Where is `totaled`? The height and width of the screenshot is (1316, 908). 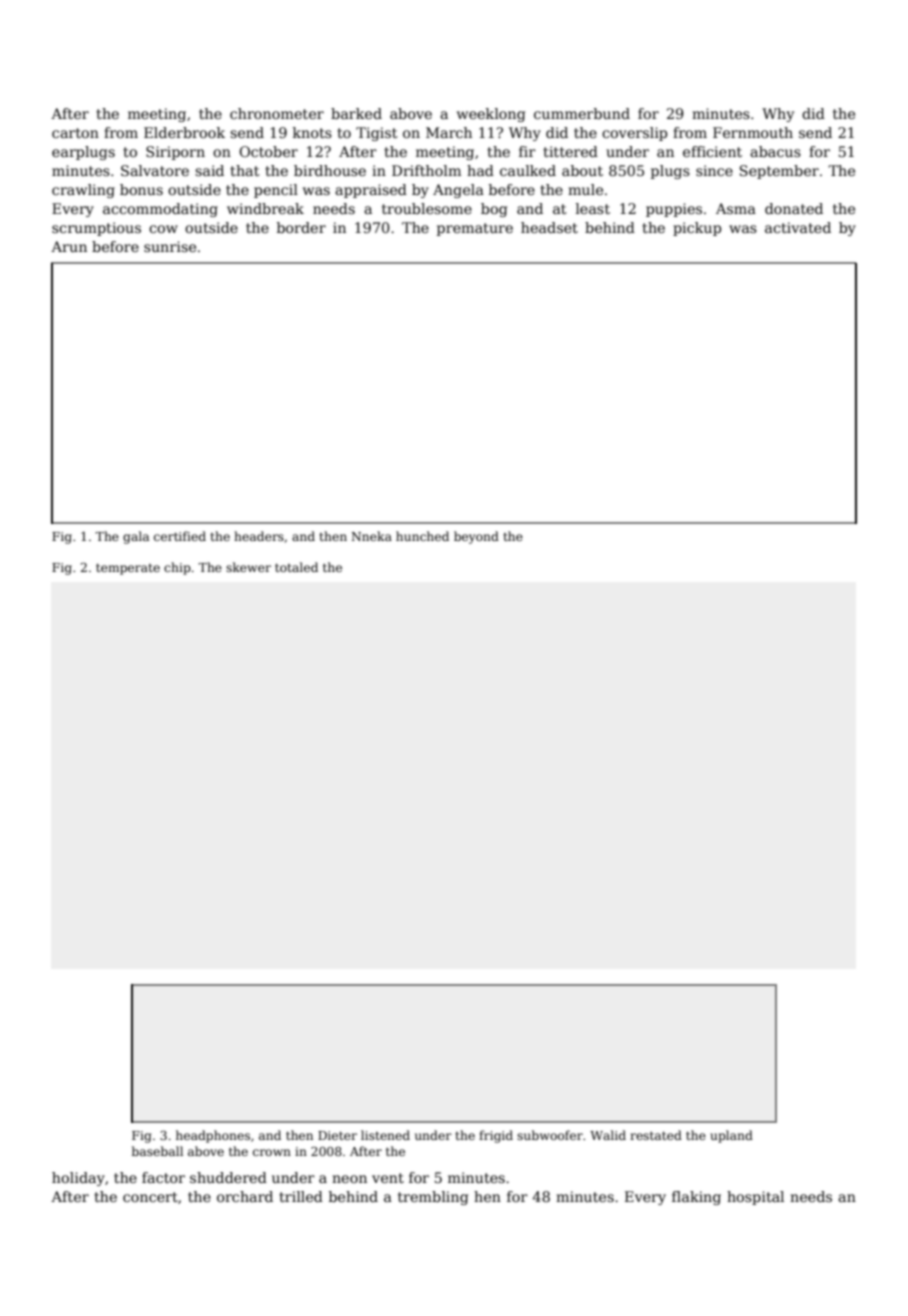
totaled is located at coordinates (296, 567).
